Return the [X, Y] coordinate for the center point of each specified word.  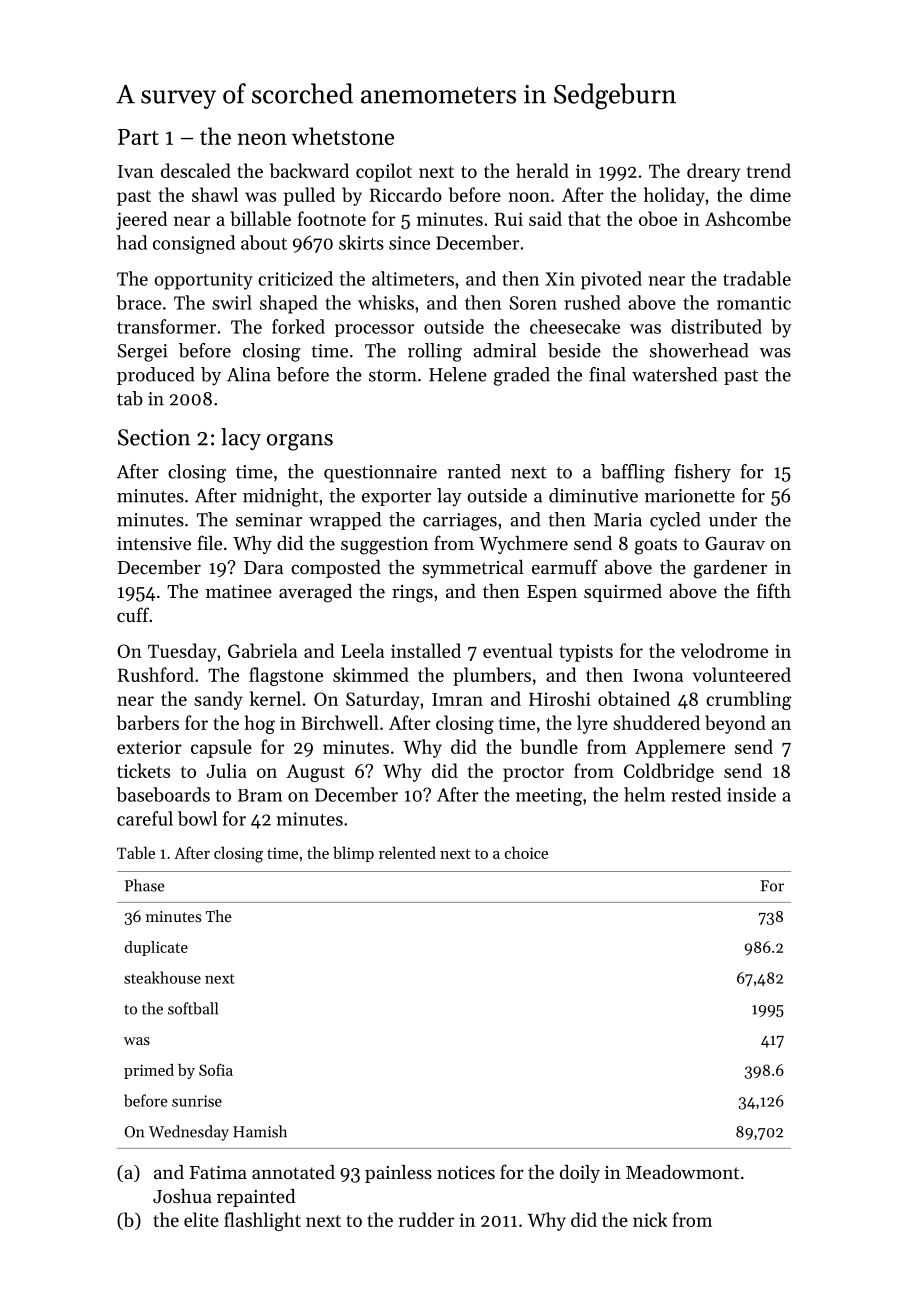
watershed [674, 374]
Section [154, 437]
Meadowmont [682, 1172]
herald [542, 170]
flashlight [262, 1221]
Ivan [136, 171]
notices [466, 1172]
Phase [145, 885]
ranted [474, 471]
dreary [713, 172]
